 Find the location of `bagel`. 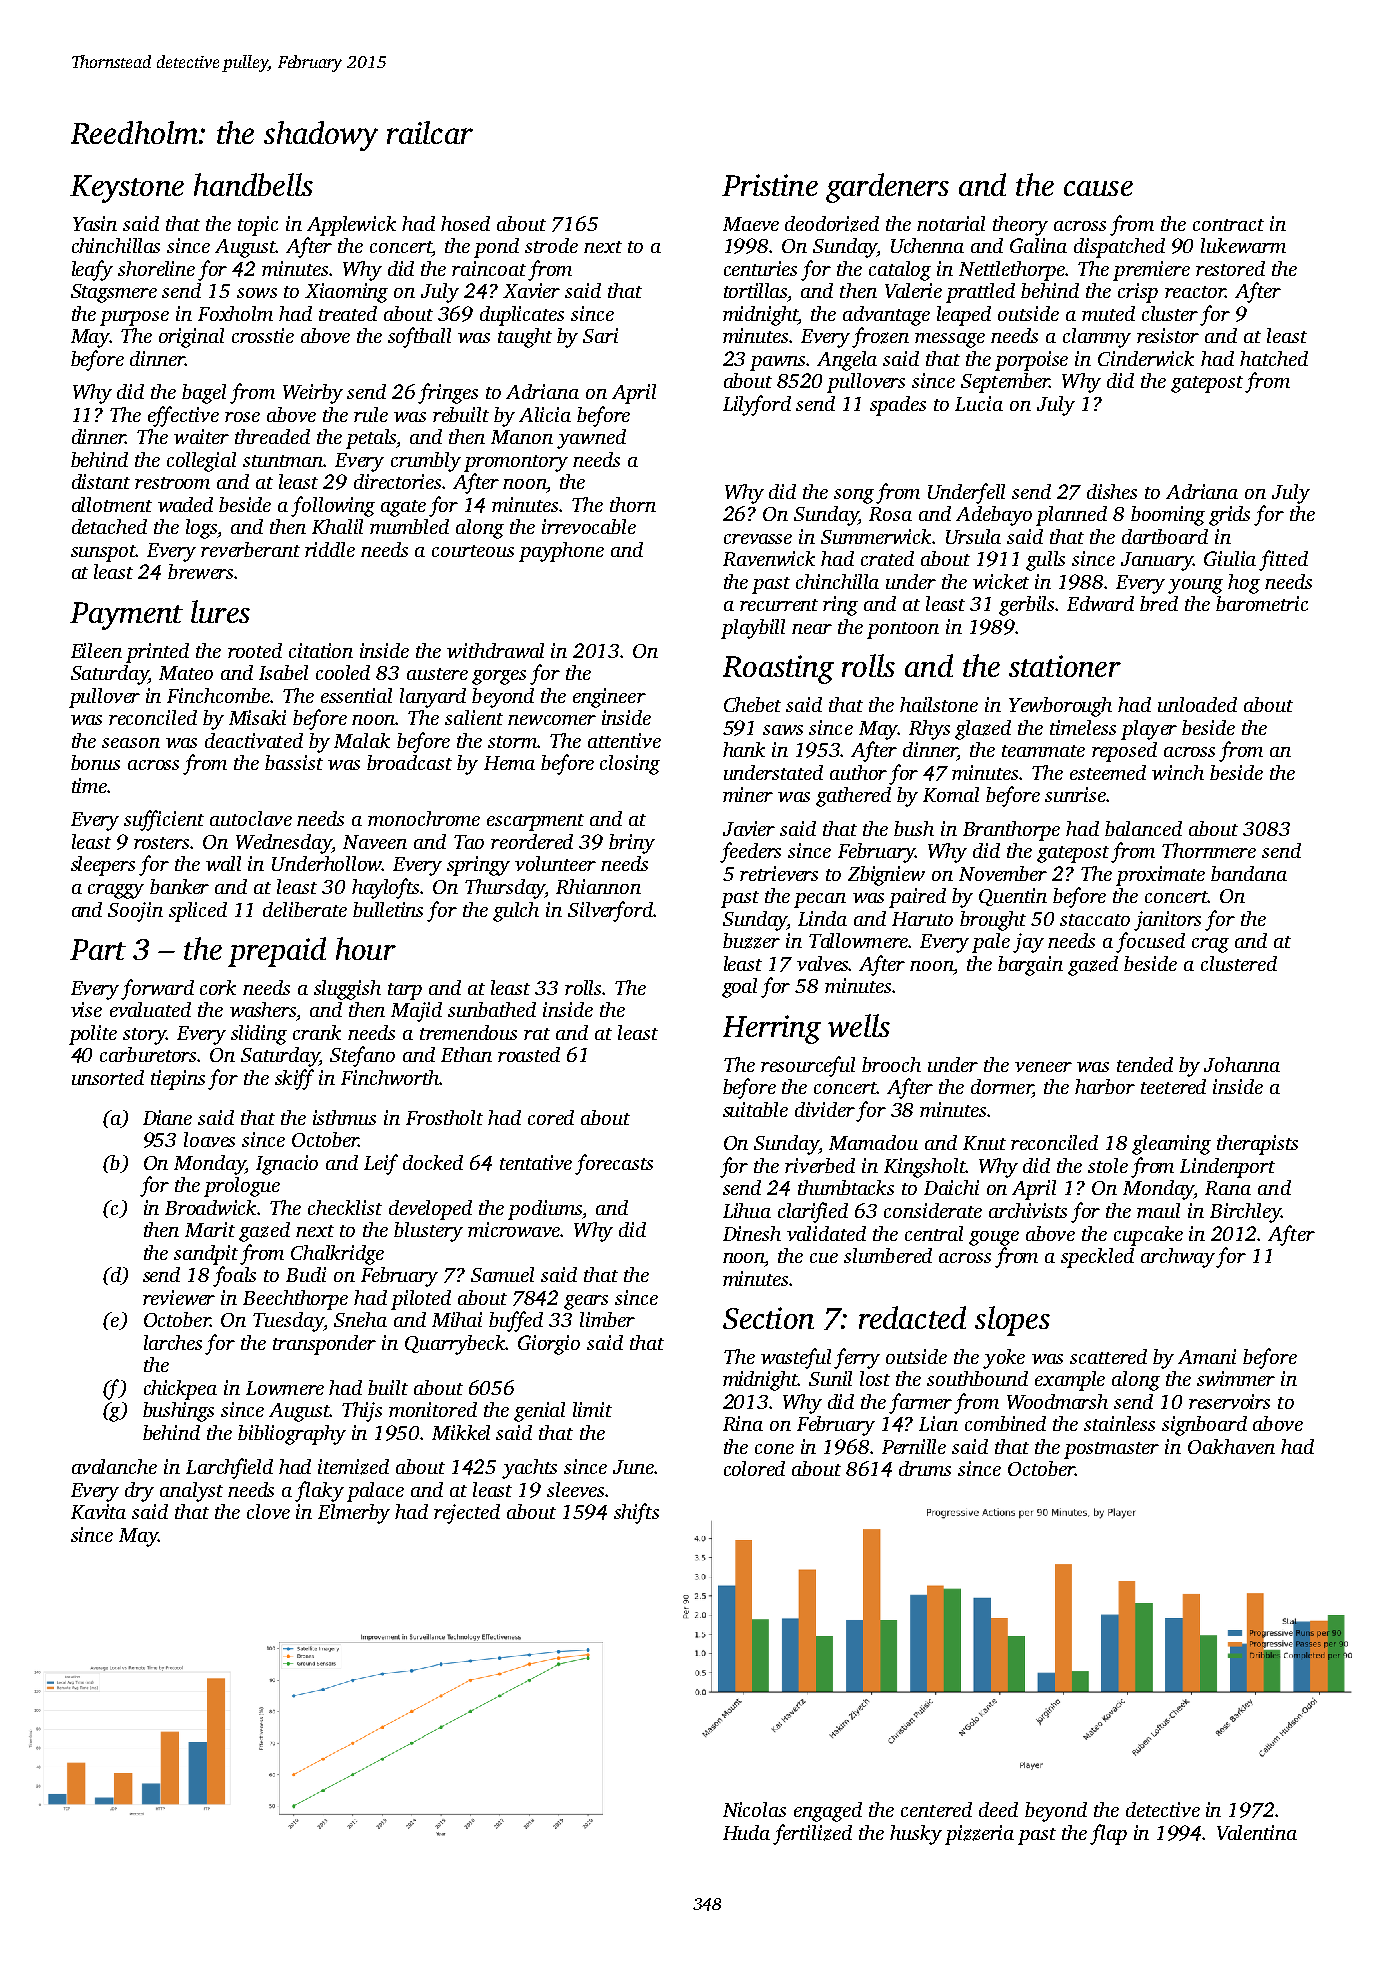

bagel is located at coordinates (204, 394).
